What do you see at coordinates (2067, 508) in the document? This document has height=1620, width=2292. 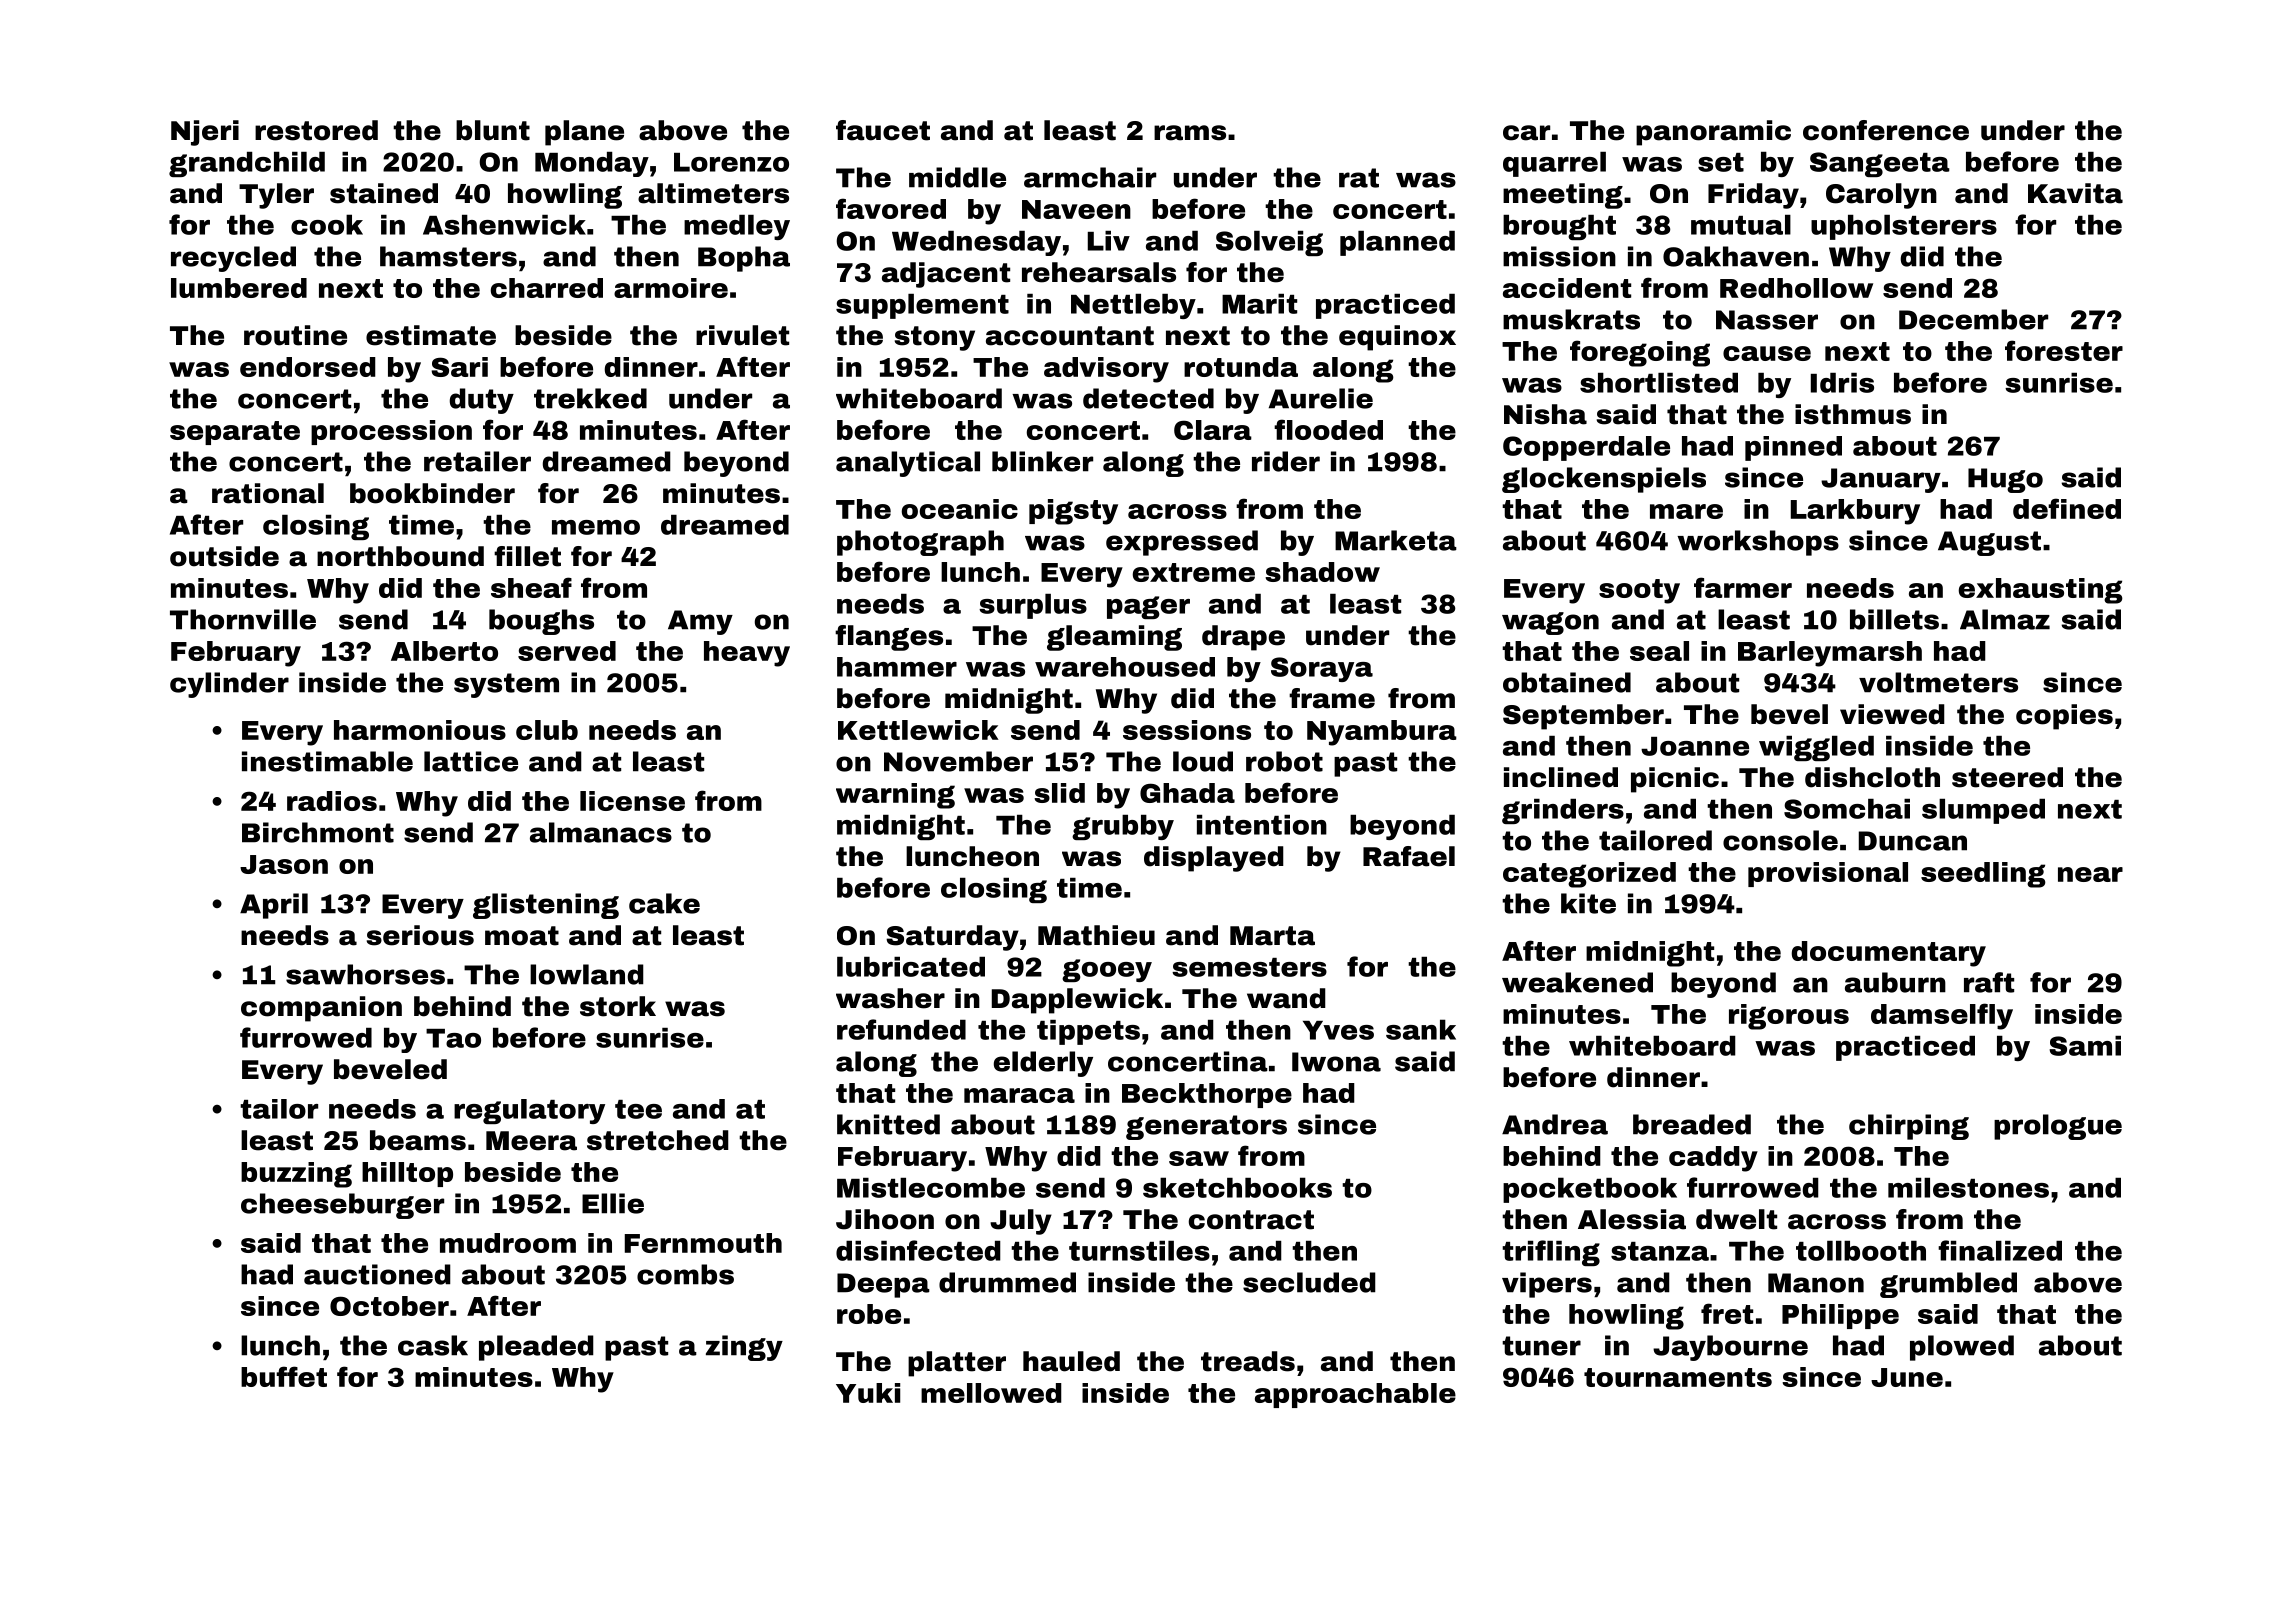 I see `defined` at bounding box center [2067, 508].
